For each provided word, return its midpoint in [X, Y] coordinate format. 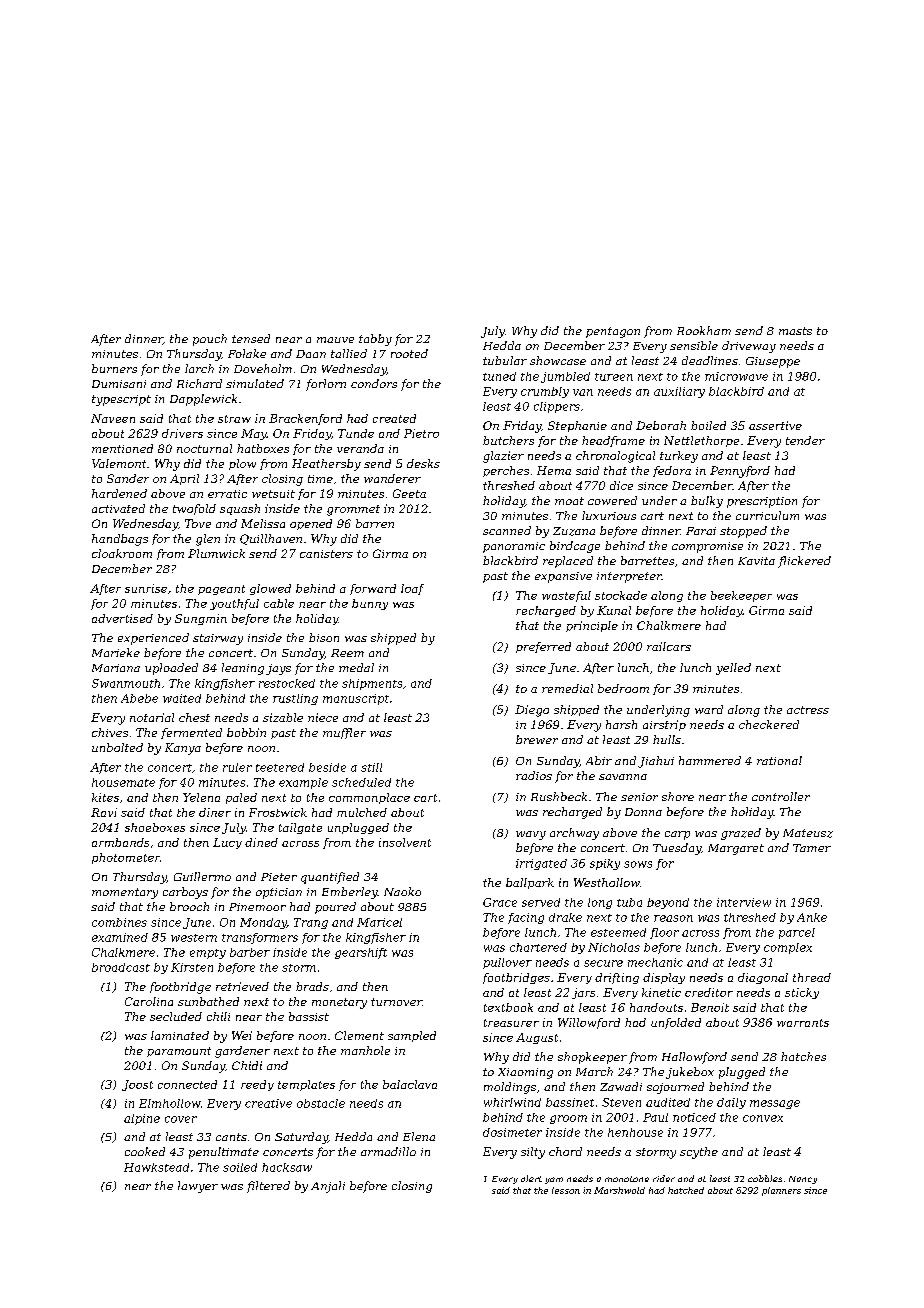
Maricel [379, 922]
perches [506, 471]
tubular [505, 360]
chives [110, 732]
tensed [251, 338]
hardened [119, 493]
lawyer [198, 1187]
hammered [710, 760]
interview [744, 902]
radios [534, 775]
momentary [125, 893]
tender [805, 440]
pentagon [613, 332]
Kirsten [192, 967]
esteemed [618, 932]
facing [526, 918]
